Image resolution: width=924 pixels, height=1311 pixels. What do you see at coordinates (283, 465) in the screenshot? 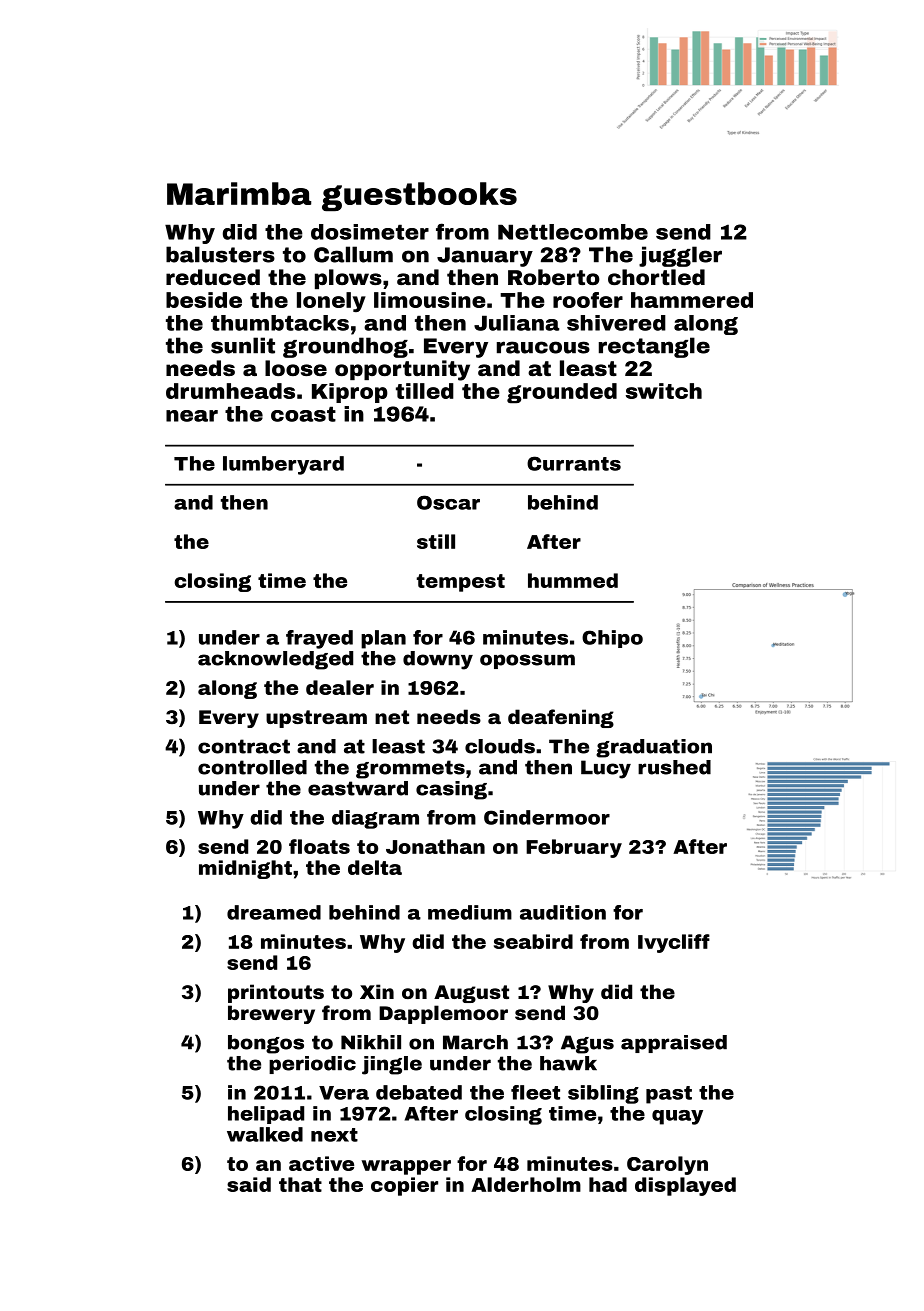
I see `lumberyard` at bounding box center [283, 465].
